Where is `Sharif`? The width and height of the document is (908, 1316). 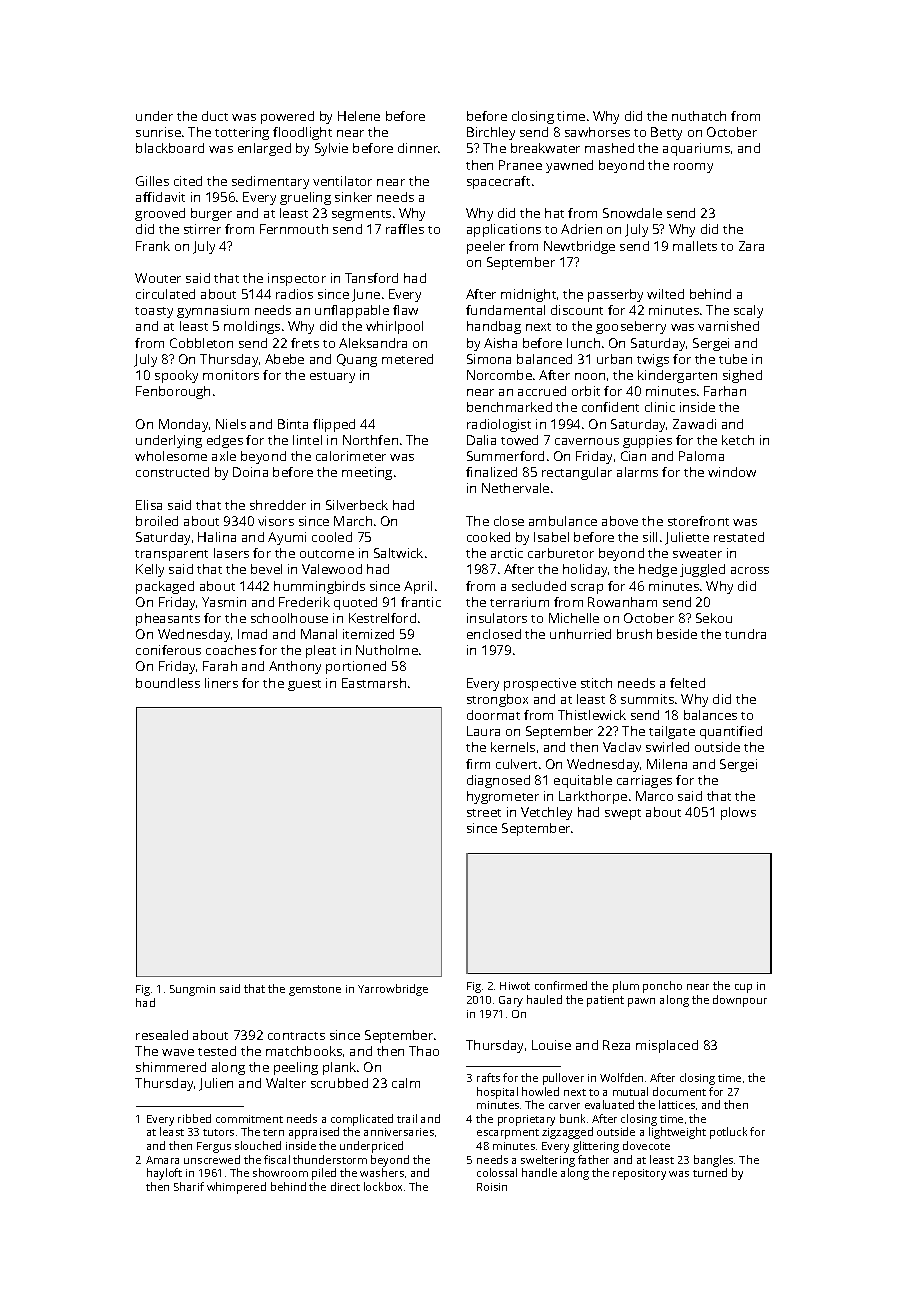 Sharif is located at coordinates (189, 1186).
